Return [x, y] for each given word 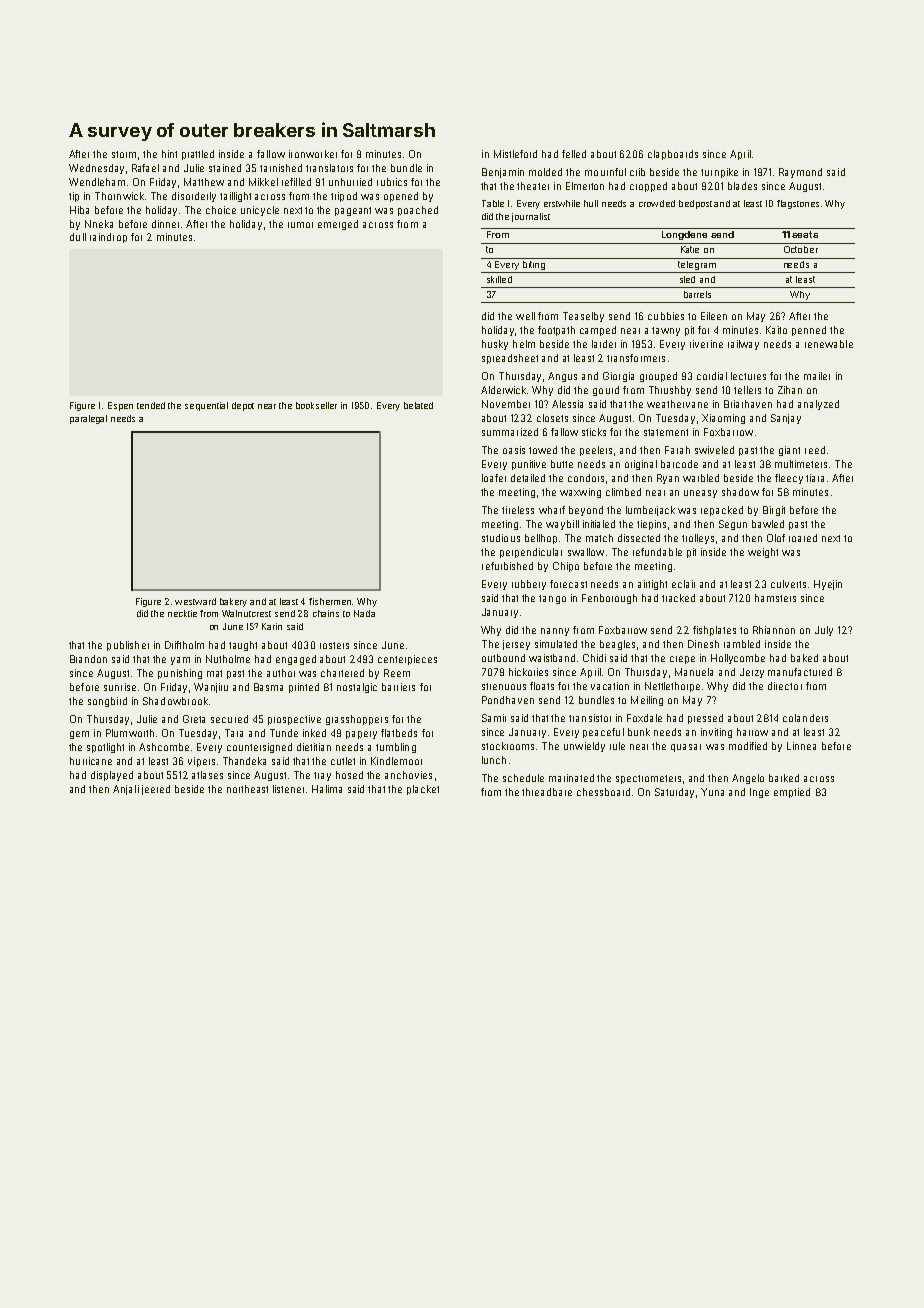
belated [418, 405]
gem [79, 735]
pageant [353, 211]
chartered [342, 673]
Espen [120, 406]
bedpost [695, 204]
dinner [167, 224]
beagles [617, 645]
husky [495, 345]
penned [809, 331]
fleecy [789, 479]
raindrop [108, 238]
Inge [759, 793]
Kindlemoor [396, 761]
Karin [272, 626]
